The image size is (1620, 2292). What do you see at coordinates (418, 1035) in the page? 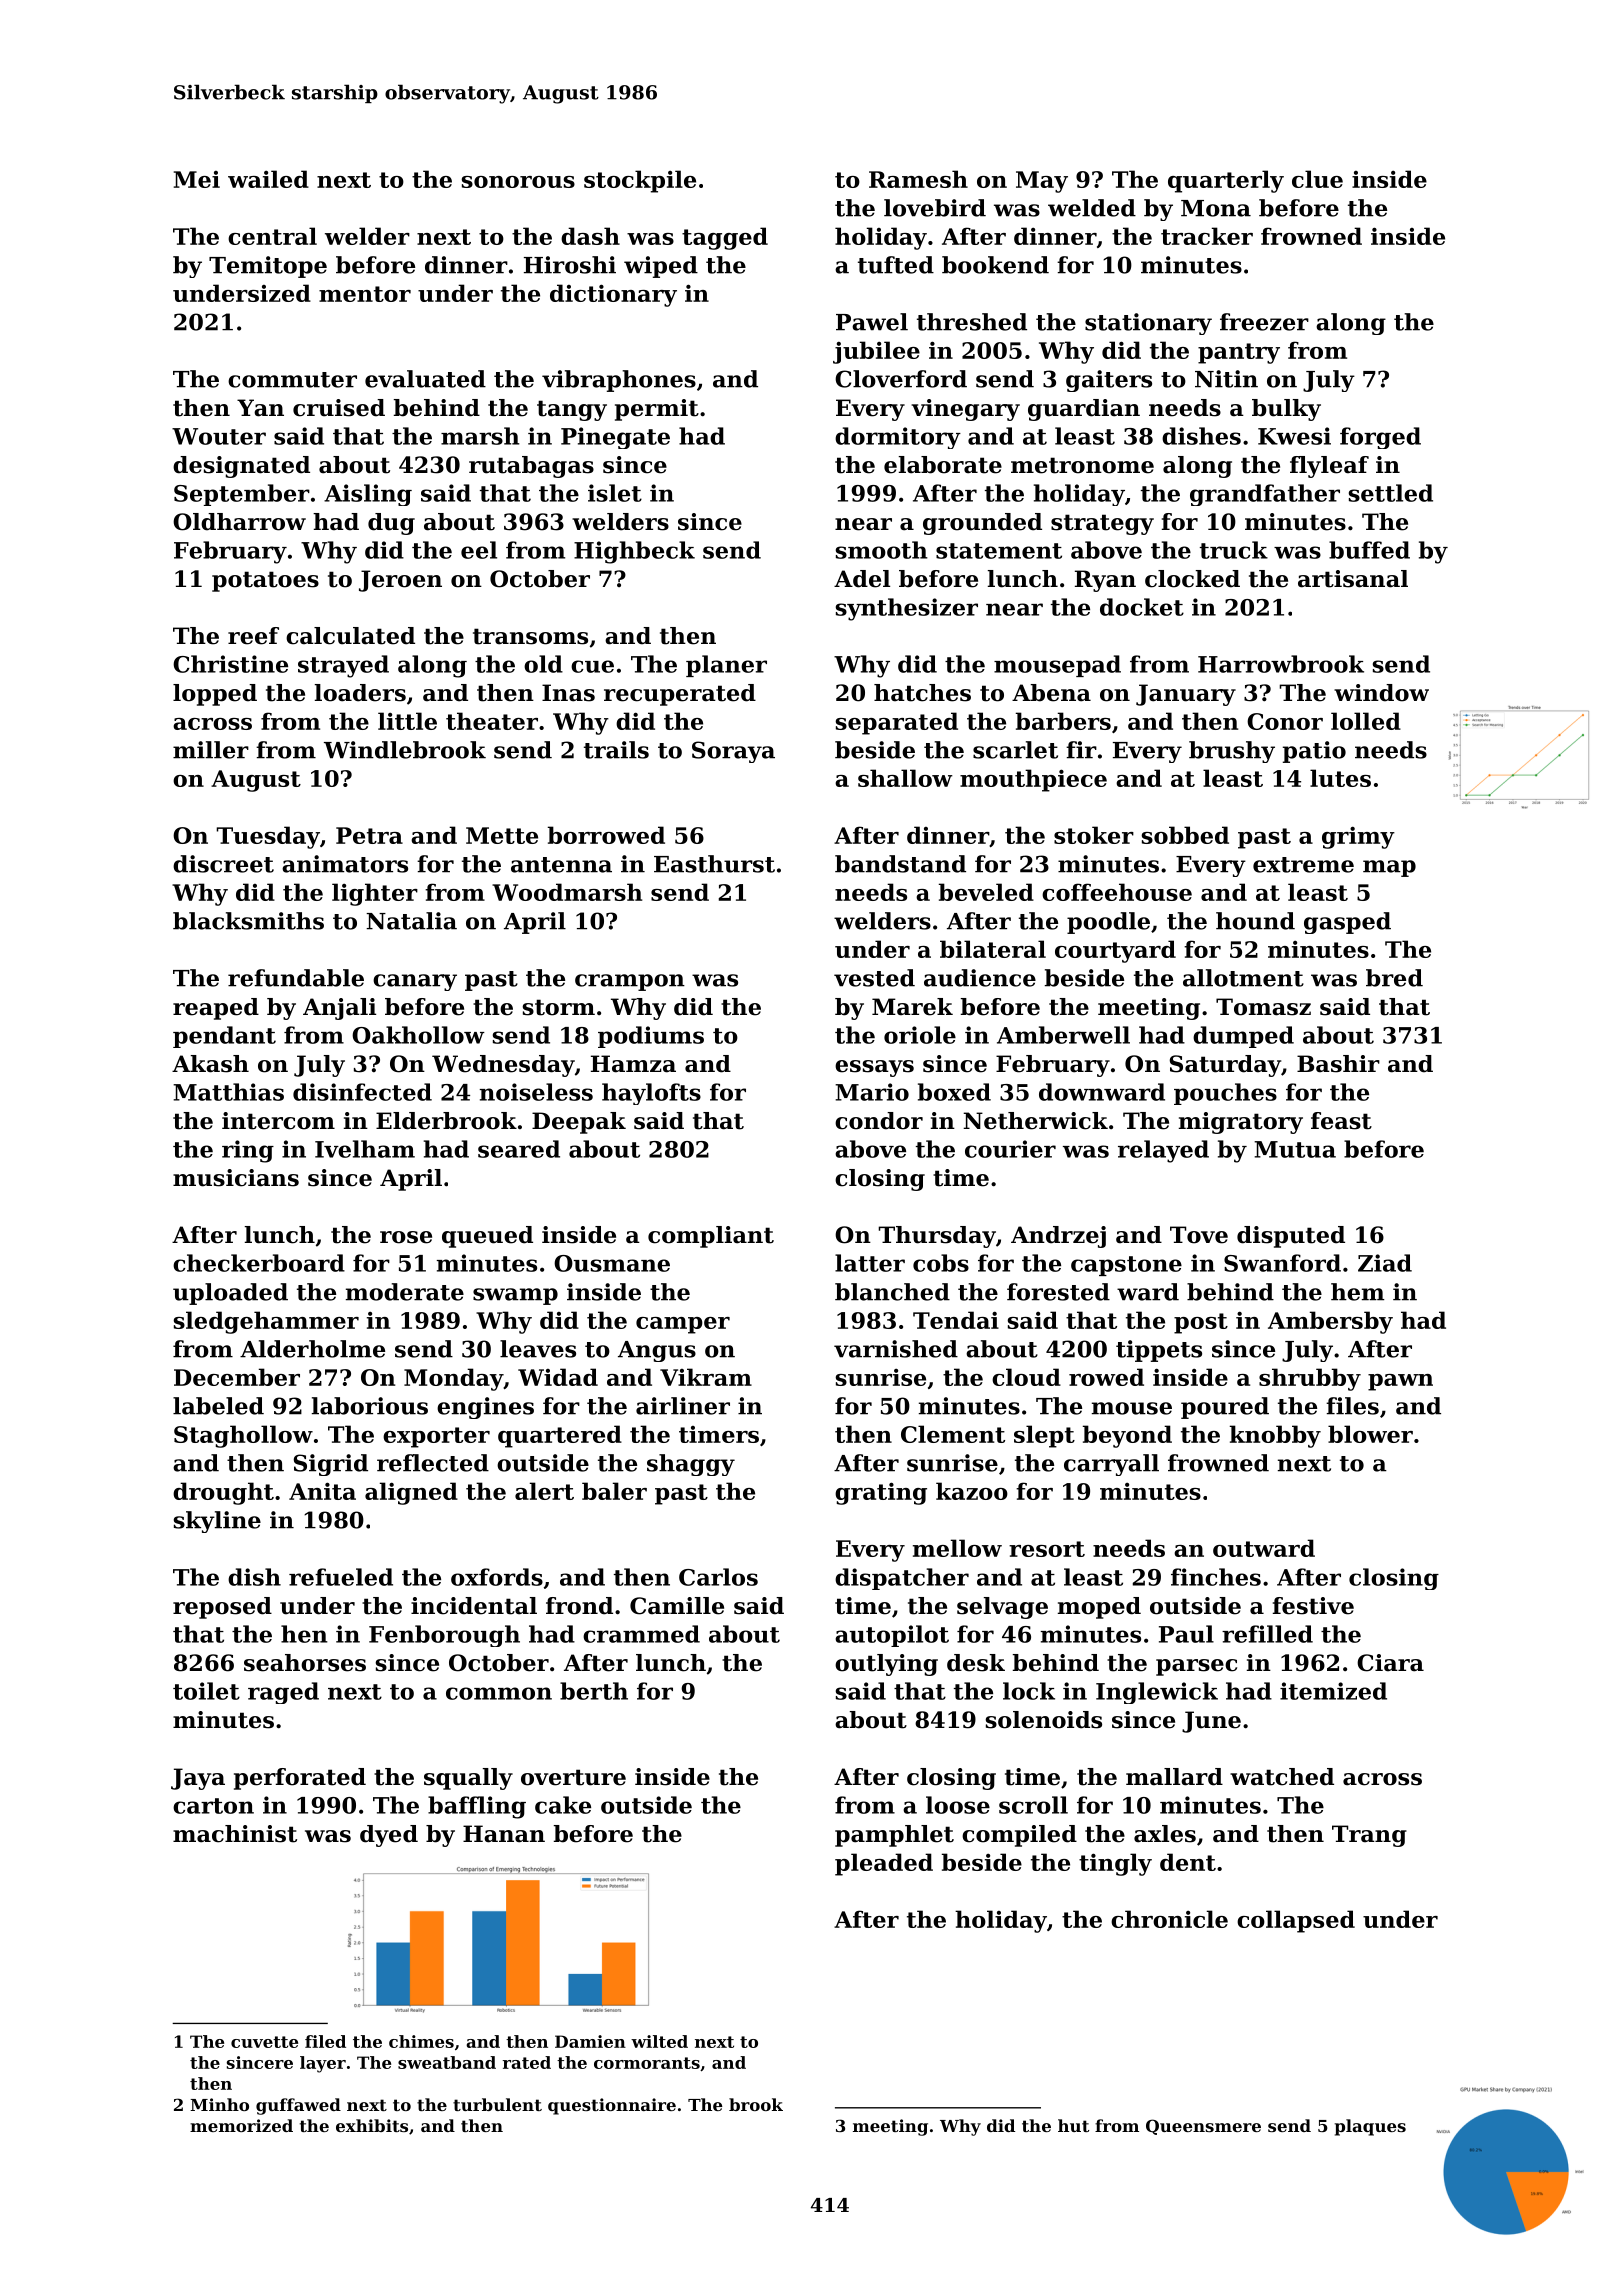
I see `Oakhollow` at bounding box center [418, 1035].
